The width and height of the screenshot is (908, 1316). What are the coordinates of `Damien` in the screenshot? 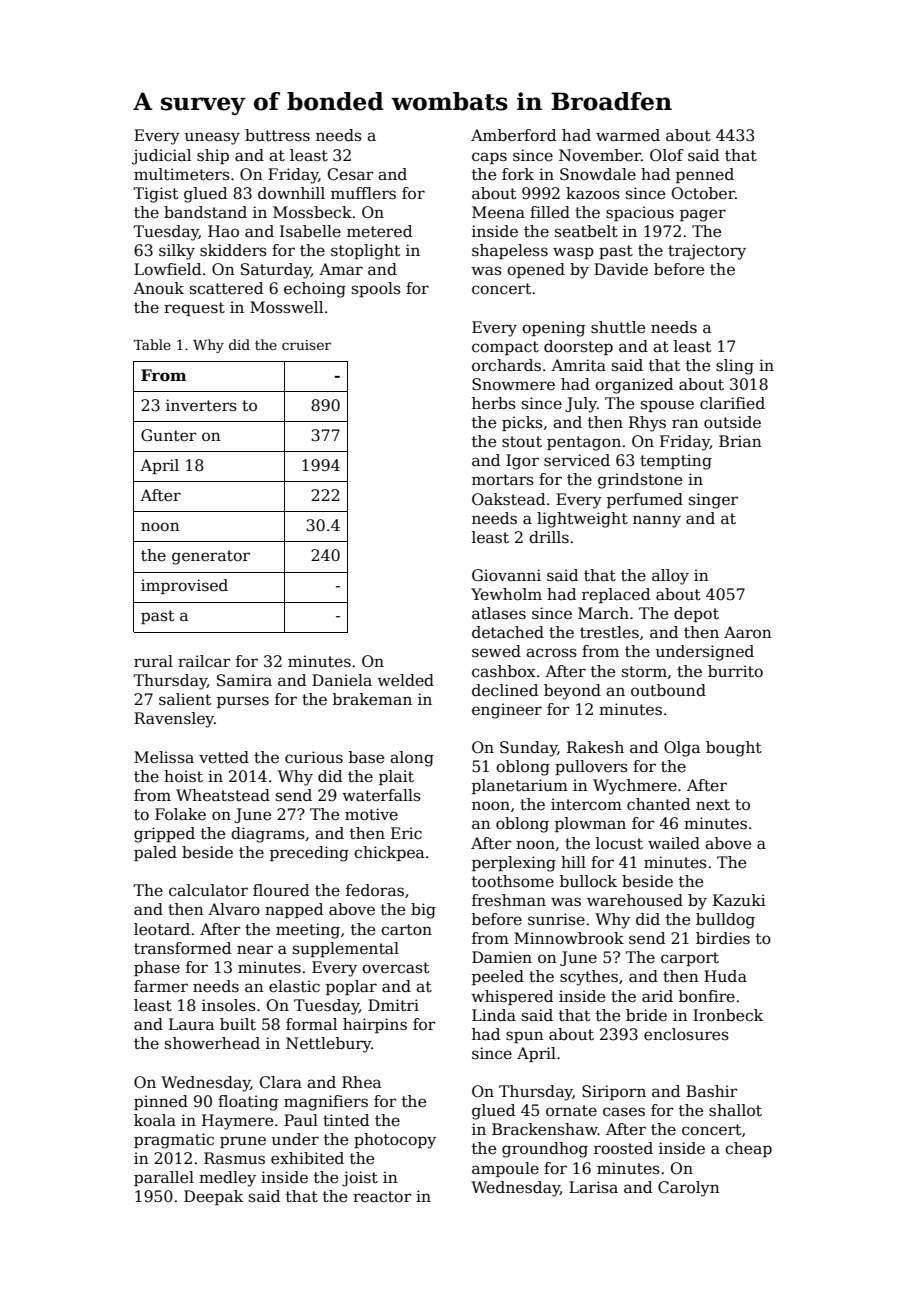 It's located at (502, 957).
